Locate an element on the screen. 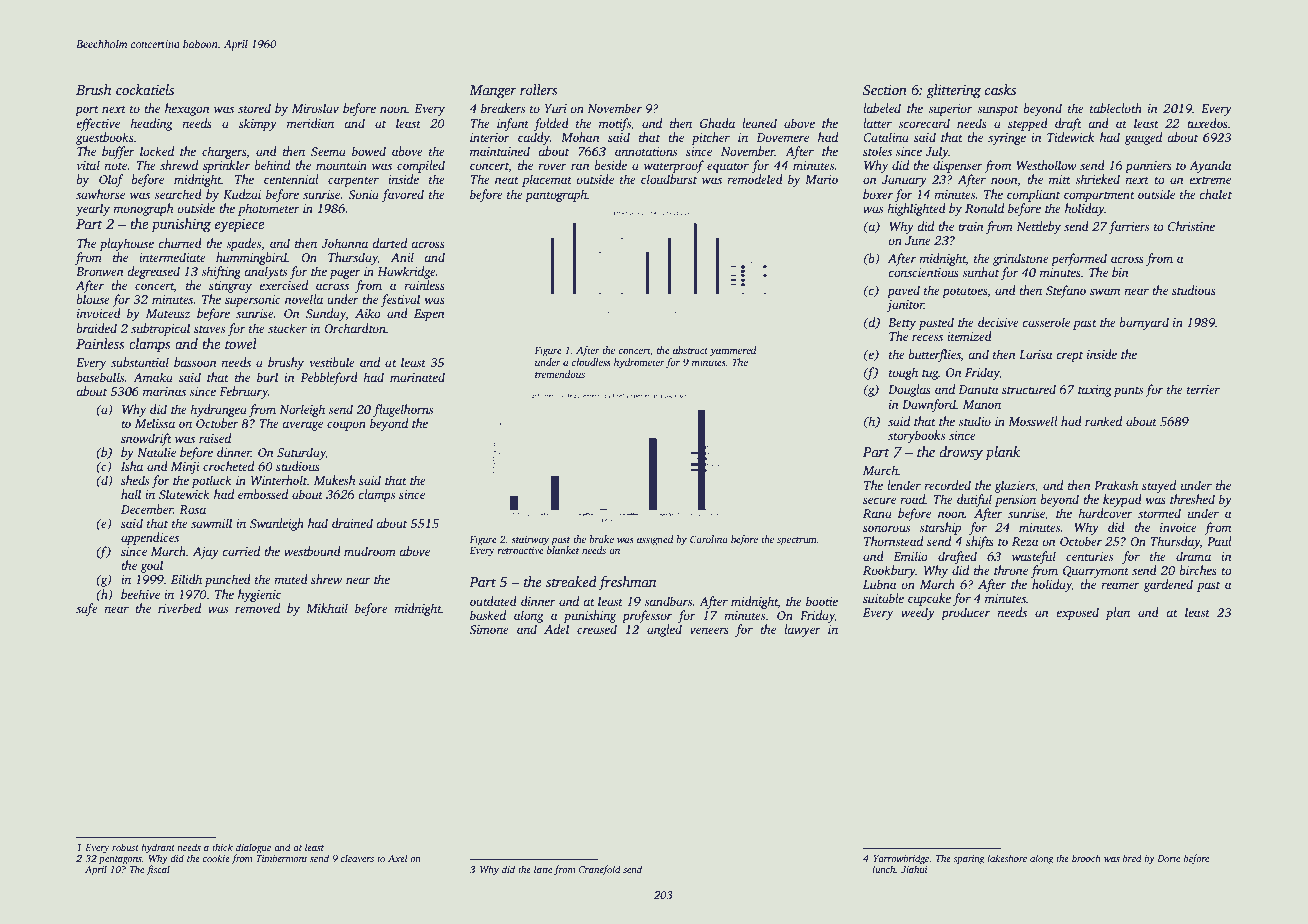 Image resolution: width=1308 pixels, height=924 pixels. maintained is located at coordinates (500, 151).
